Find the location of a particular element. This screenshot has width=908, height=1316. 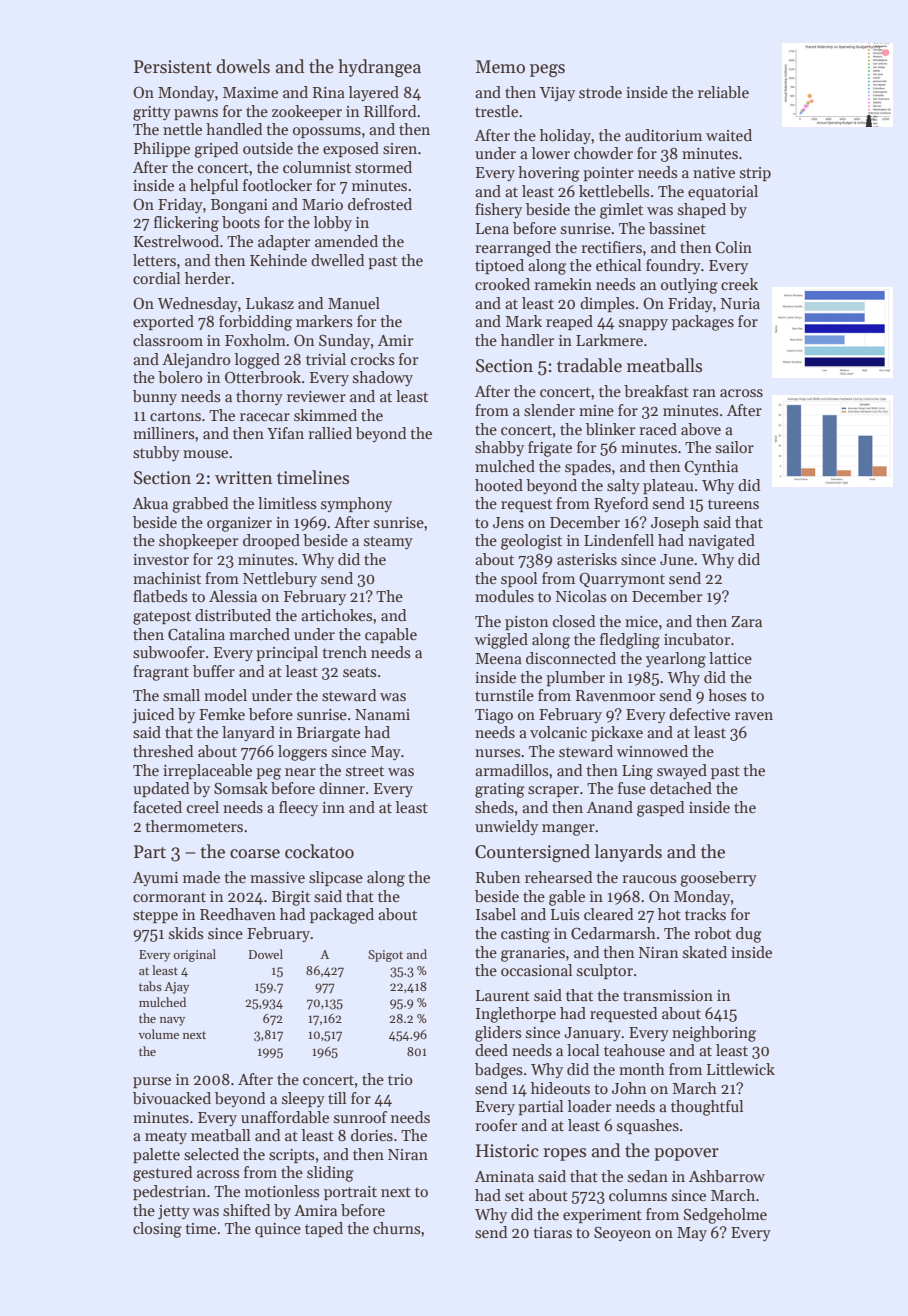

tabs is located at coordinates (150, 986).
